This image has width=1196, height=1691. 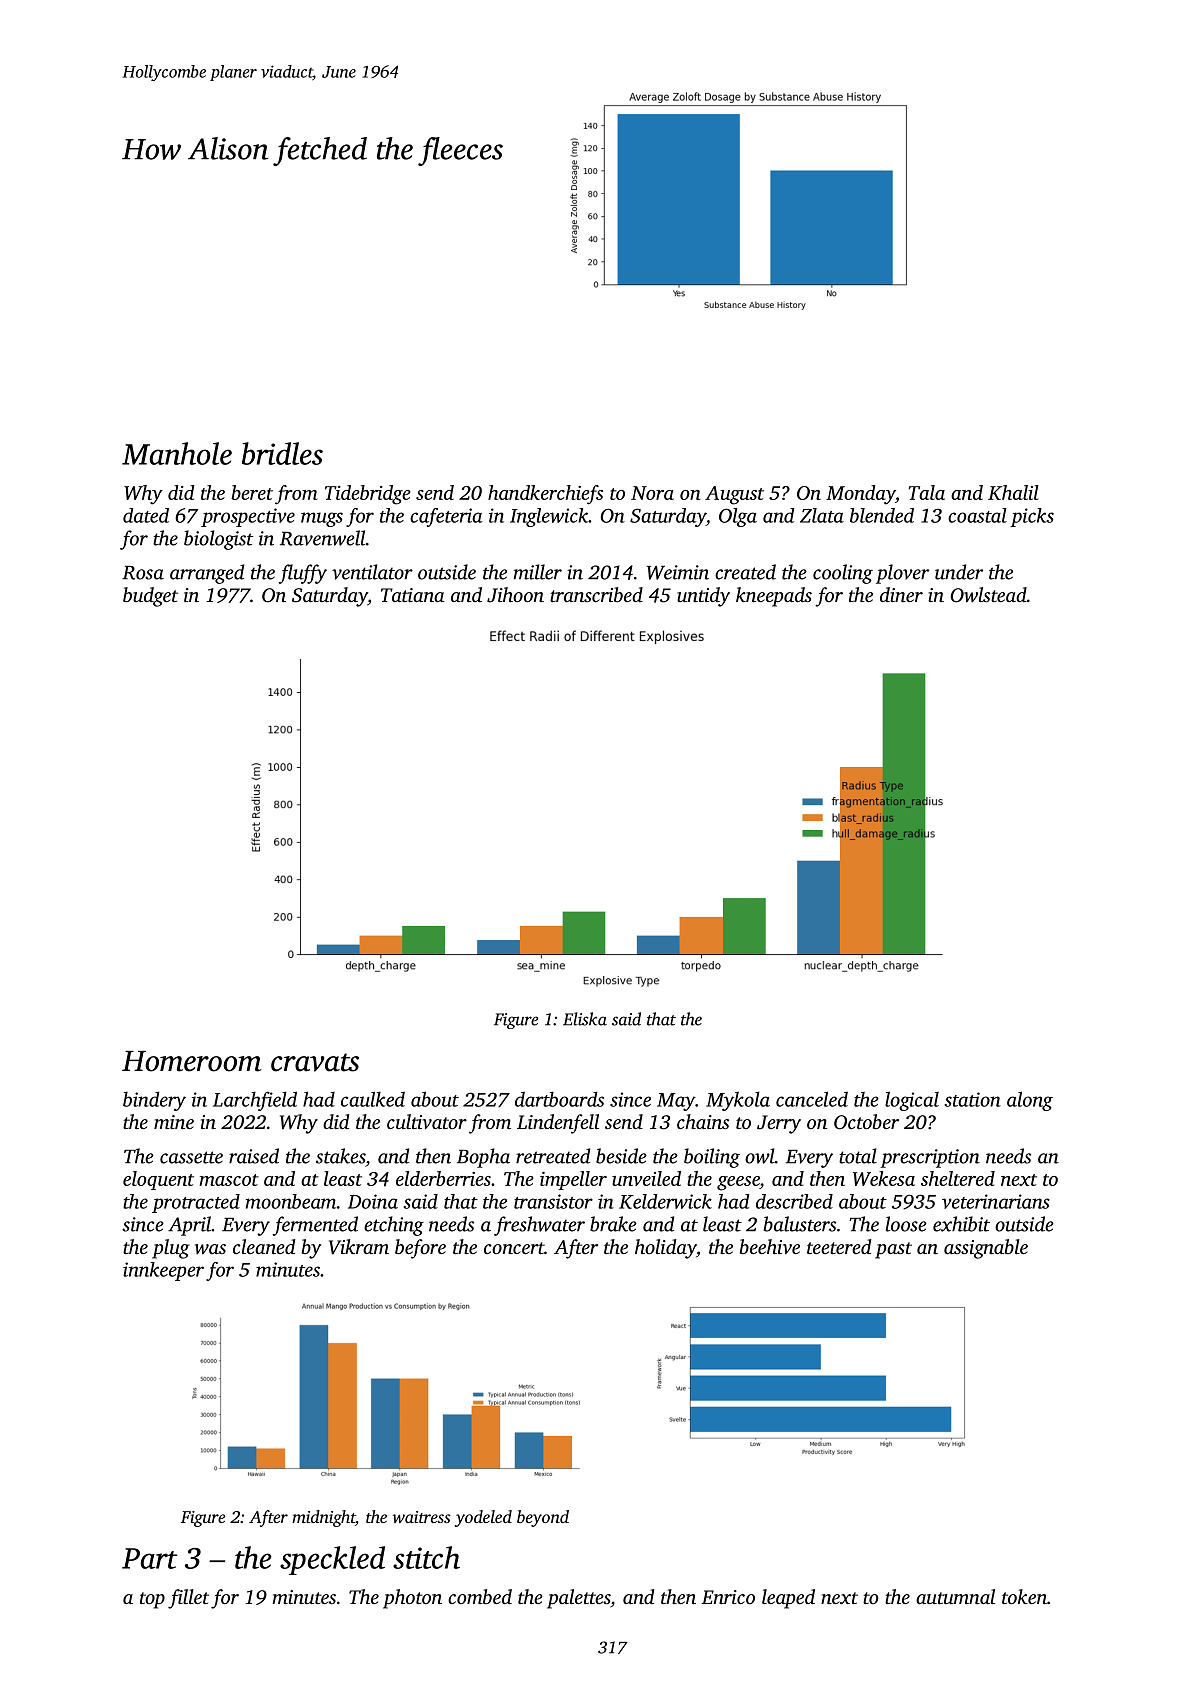 What do you see at coordinates (665, 1249) in the image?
I see `holiday` at bounding box center [665, 1249].
